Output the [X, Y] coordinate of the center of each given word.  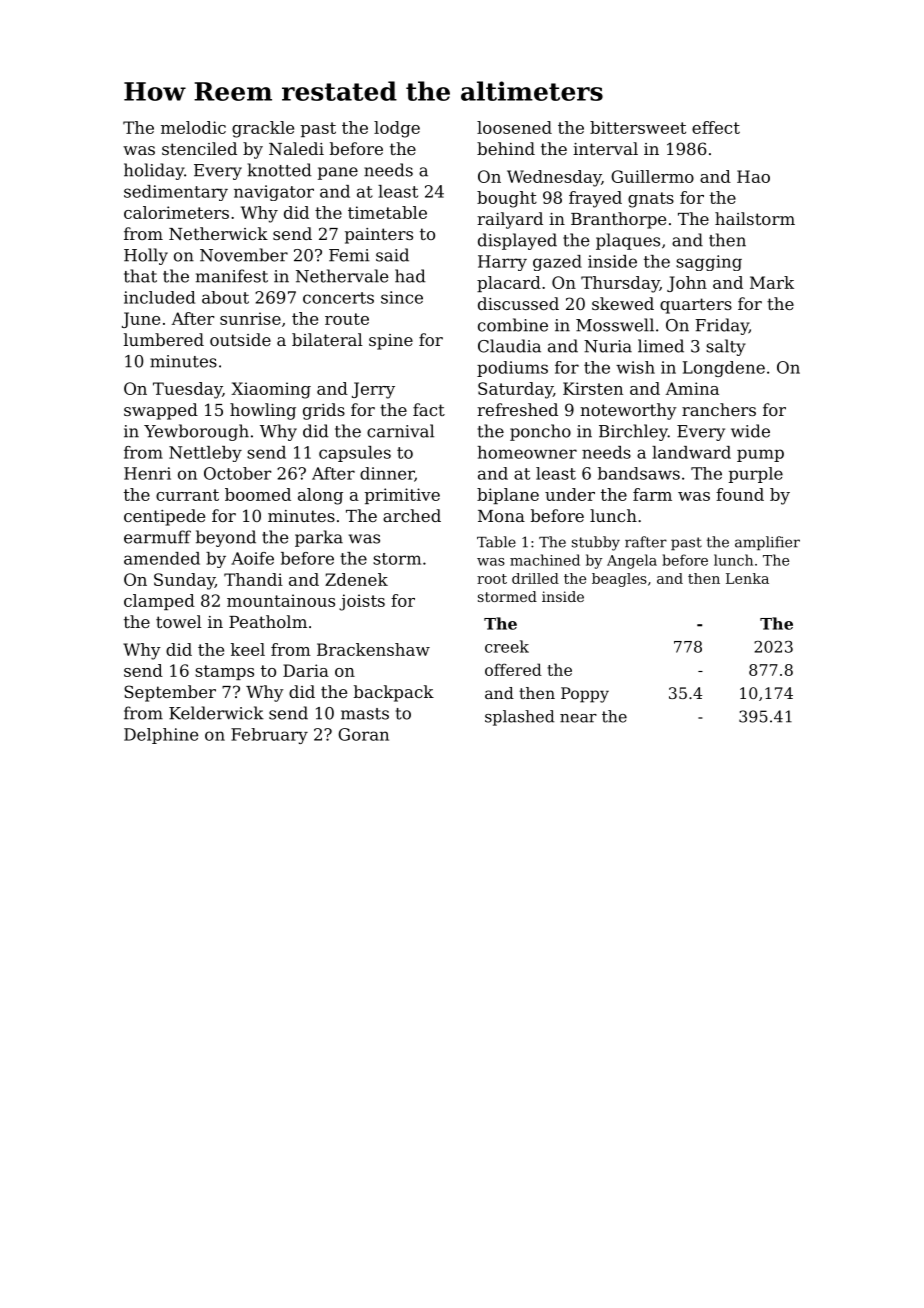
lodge [397, 129]
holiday [154, 171]
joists [362, 602]
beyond [226, 538]
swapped [161, 411]
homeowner [527, 452]
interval [605, 148]
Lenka [747, 578]
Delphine [161, 736]
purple [756, 475]
